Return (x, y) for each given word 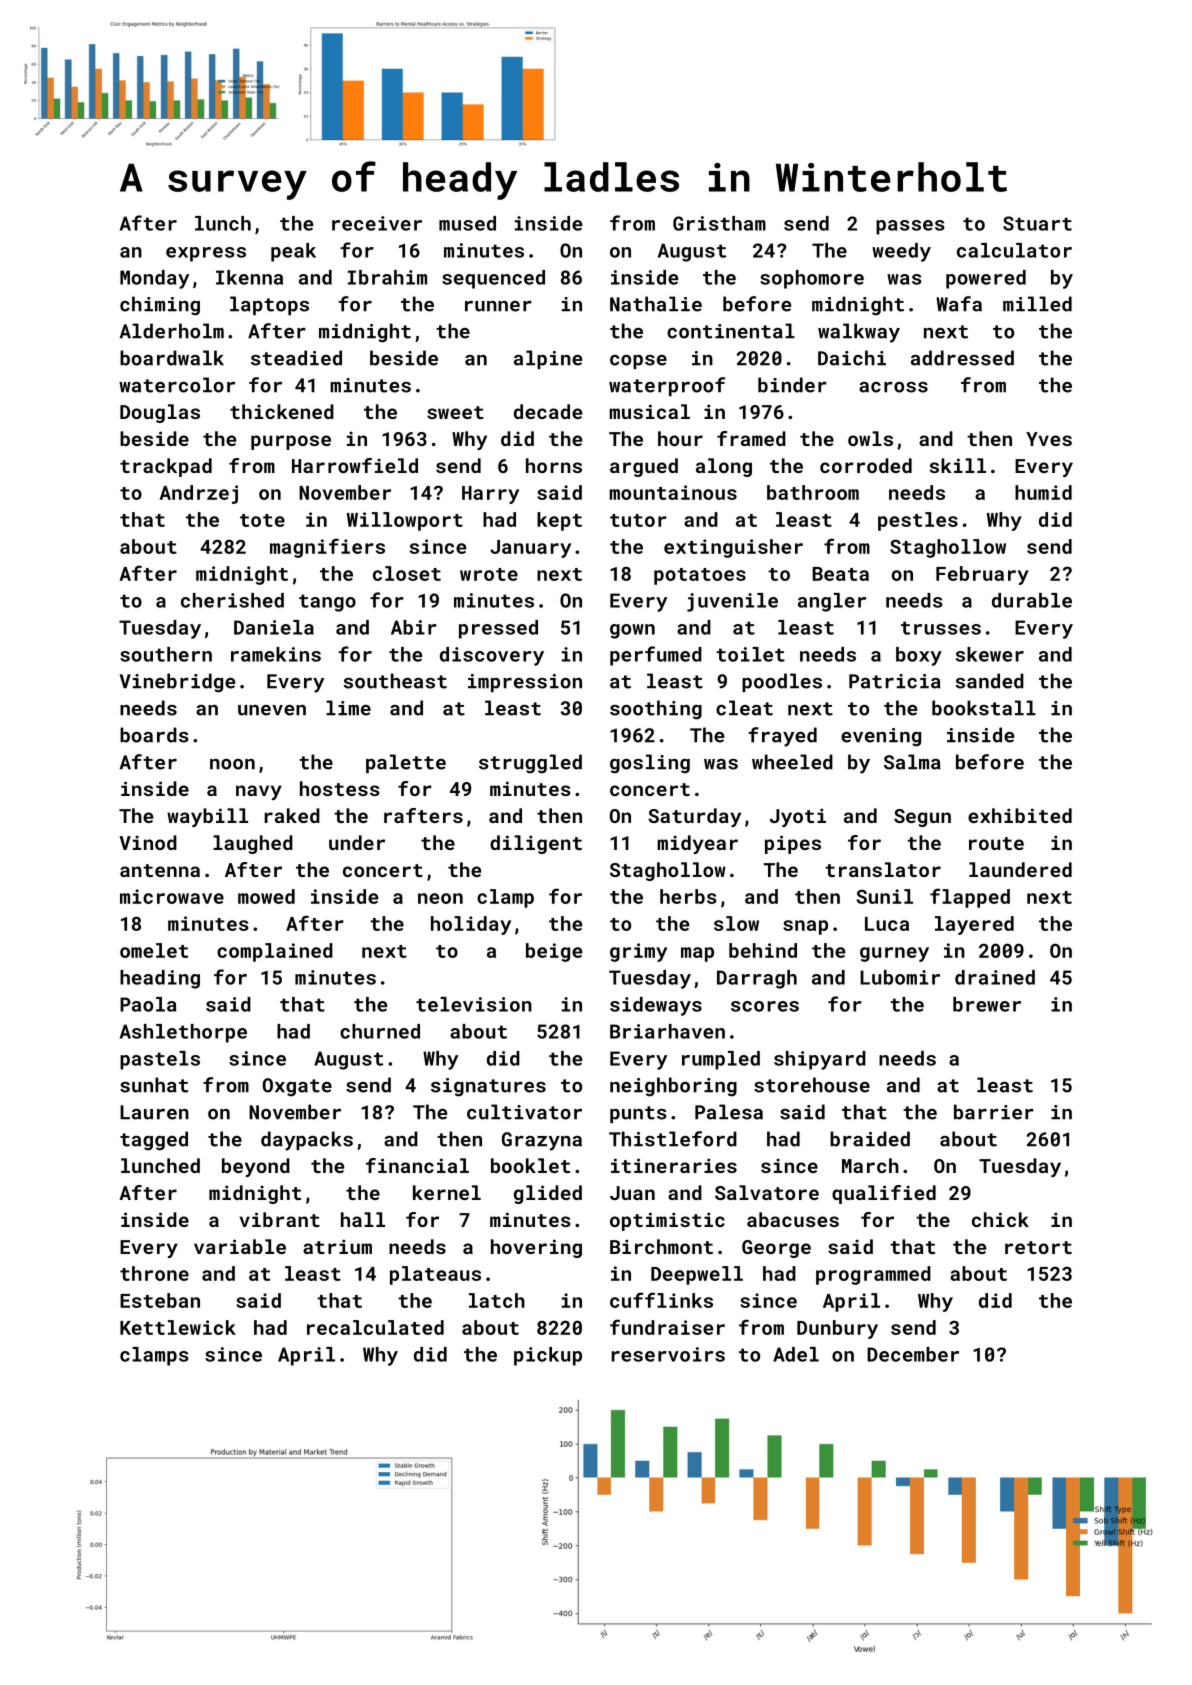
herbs (688, 896)
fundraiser (667, 1327)
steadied (296, 358)
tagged (154, 1141)
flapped (970, 898)
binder (792, 385)
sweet (455, 412)
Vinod (148, 842)
